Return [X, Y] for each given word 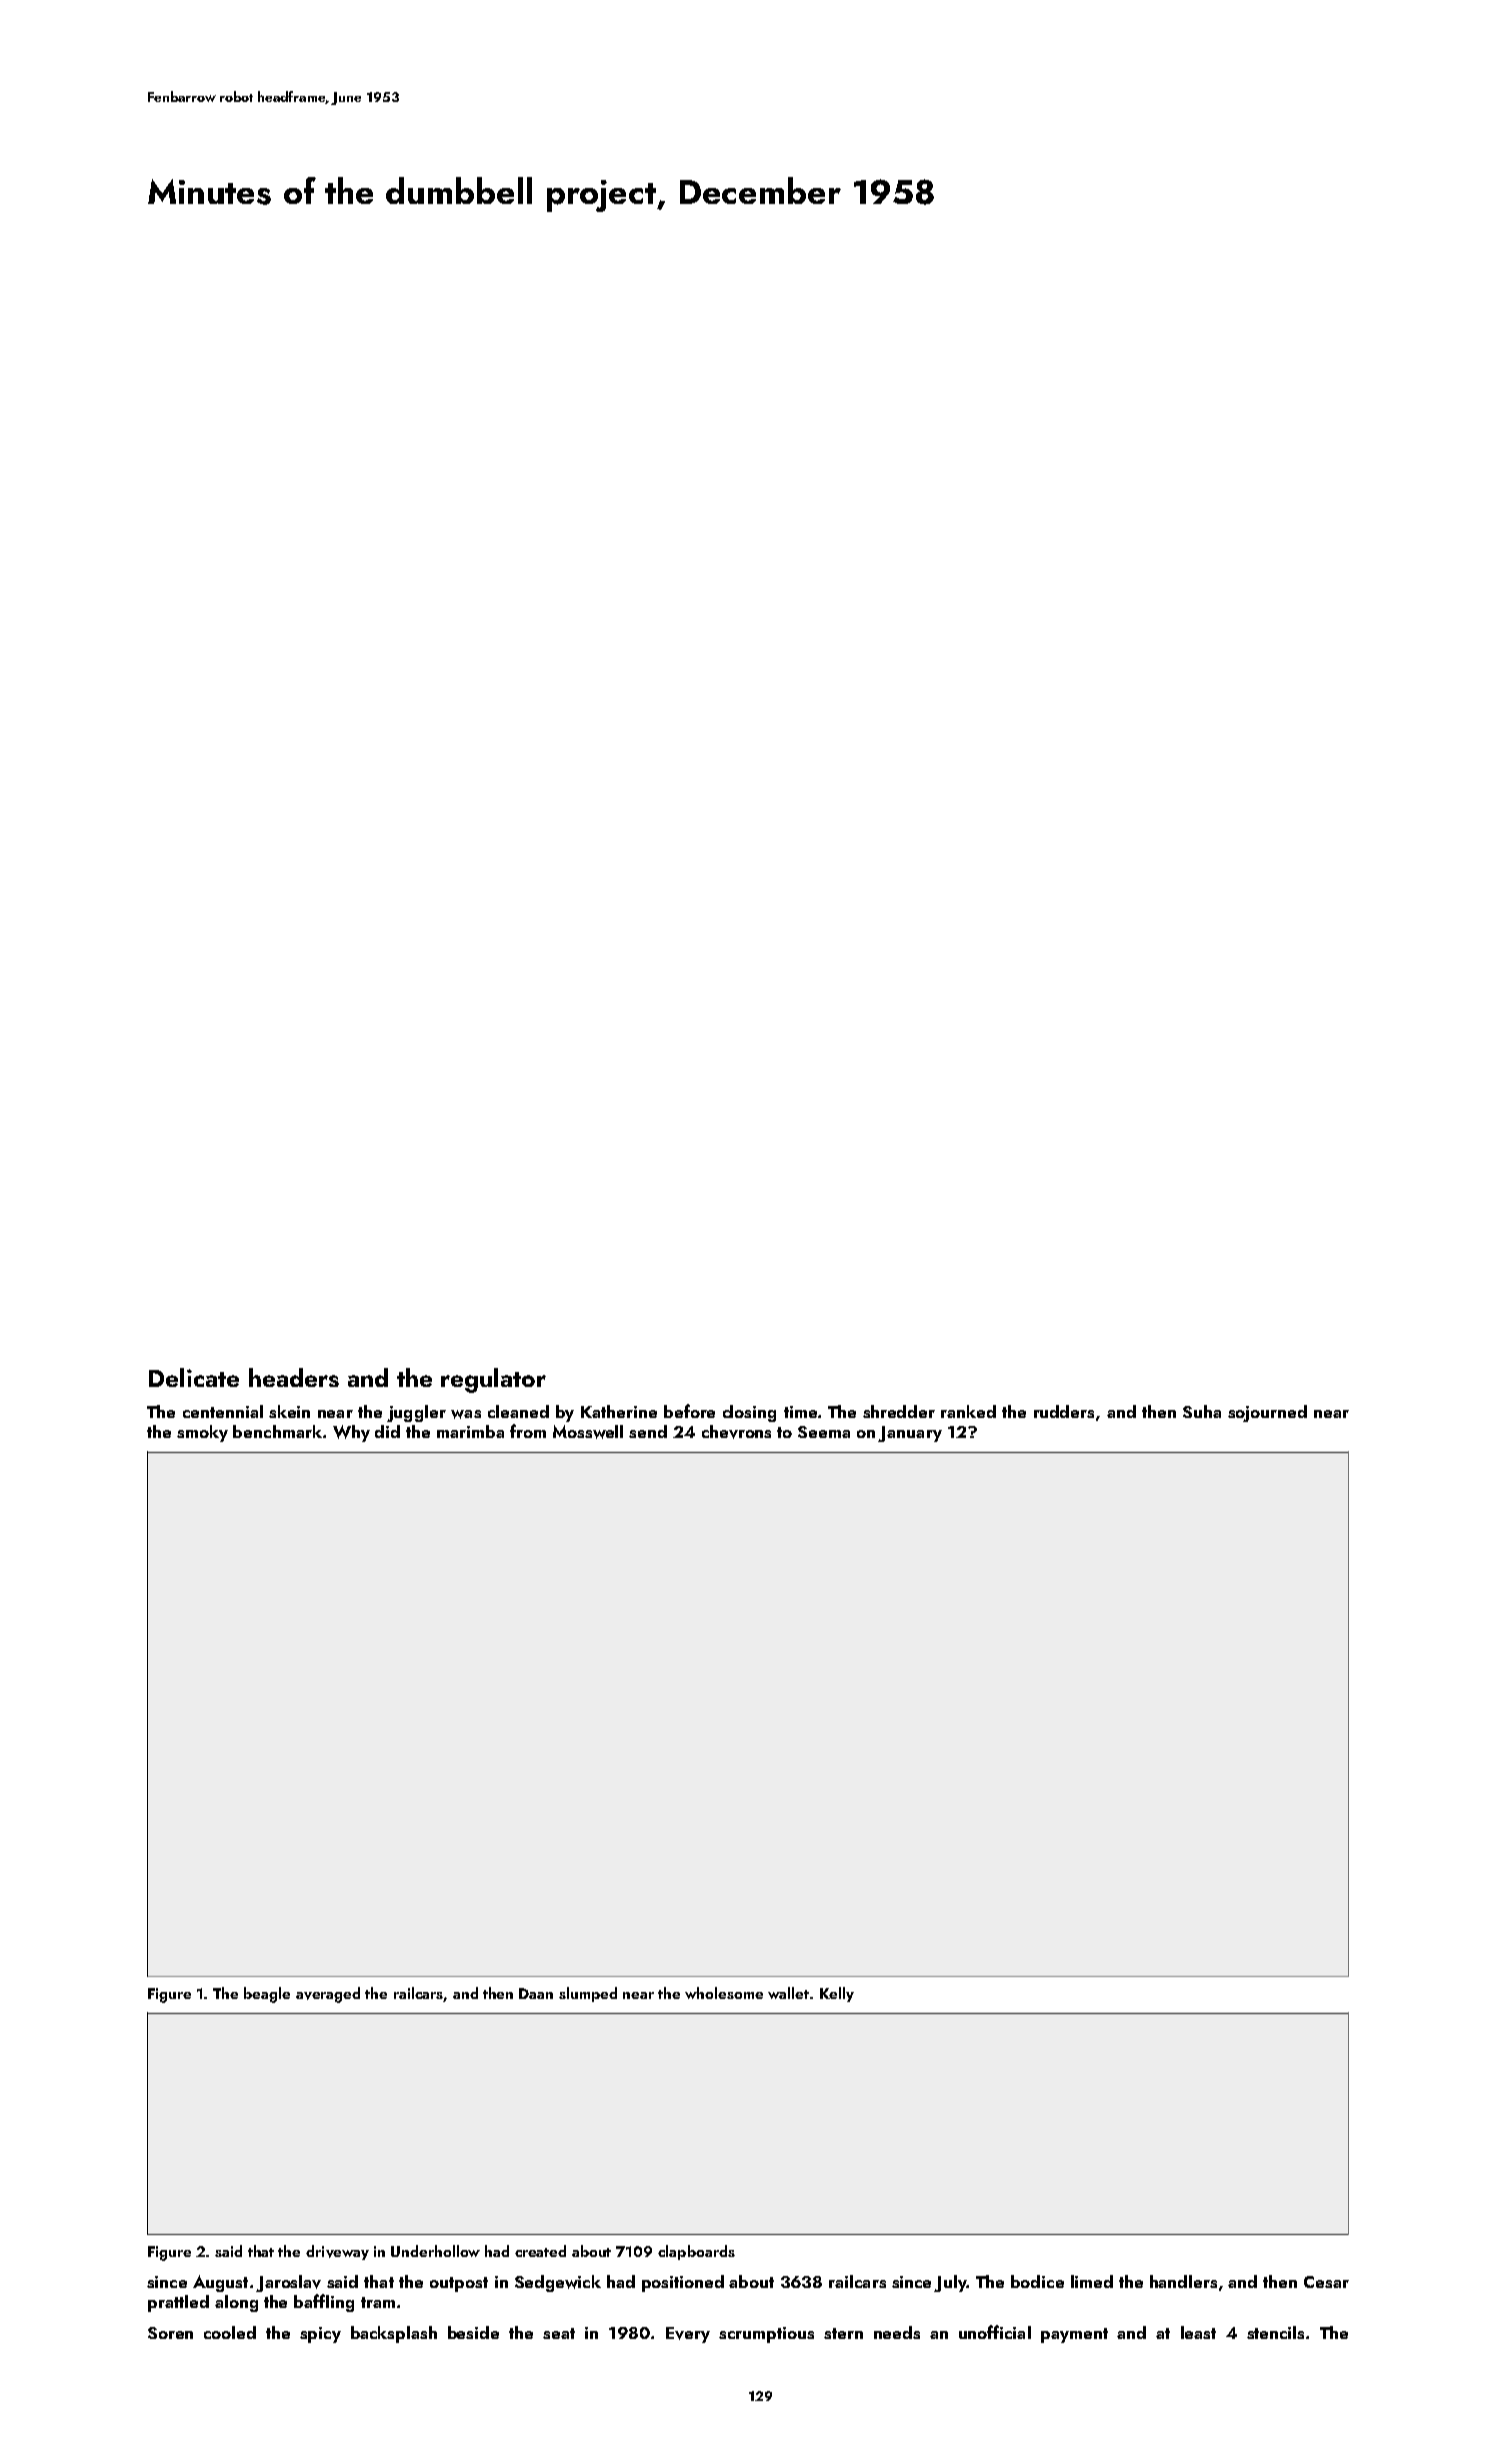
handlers [1183, 2281]
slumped [588, 1994]
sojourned [1267, 1413]
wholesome [724, 1993]
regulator [493, 1380]
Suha [1202, 1411]
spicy [320, 2335]
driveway [337, 2252]
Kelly [837, 1994]
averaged [328, 1995]
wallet [788, 1993]
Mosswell [588, 1432]
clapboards [696, 2252]
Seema [824, 1432]
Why [351, 1433]
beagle [267, 1995]
